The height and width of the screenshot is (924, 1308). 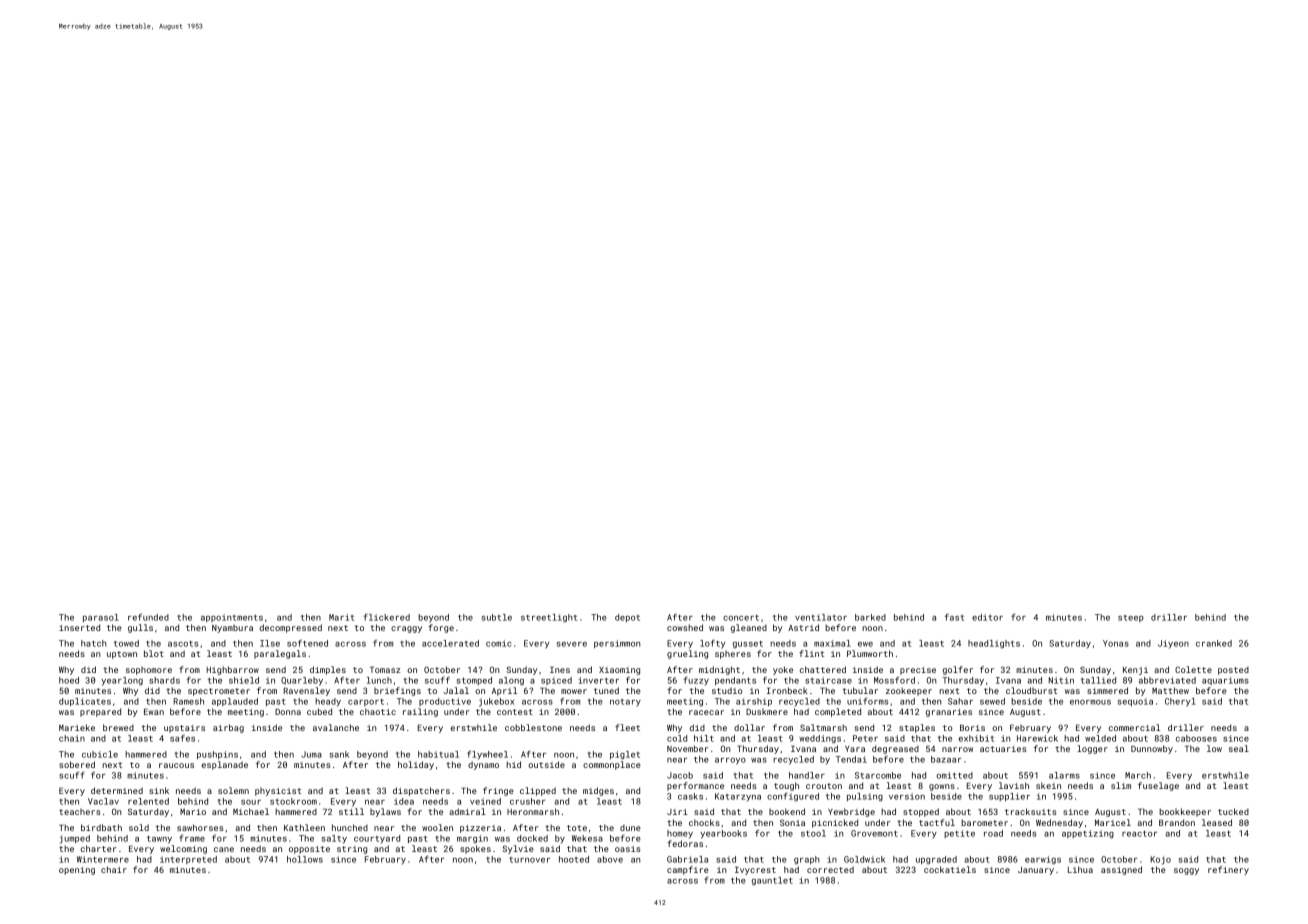 What do you see at coordinates (533, 811) in the screenshot?
I see `Heronmarsh` at bounding box center [533, 811].
